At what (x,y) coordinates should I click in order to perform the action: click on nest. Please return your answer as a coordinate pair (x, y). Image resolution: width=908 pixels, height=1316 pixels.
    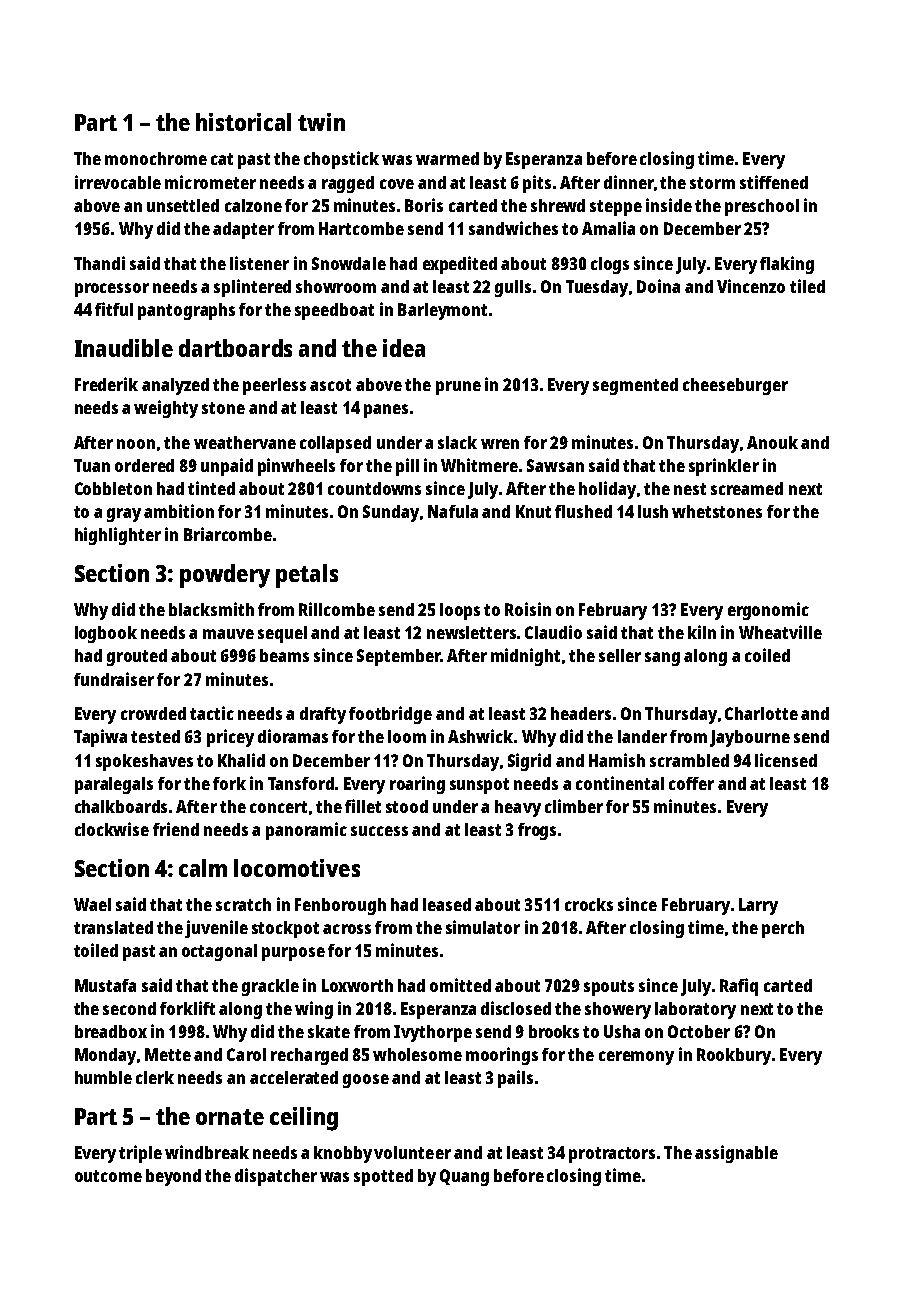
    Looking at the image, I should click on (690, 489).
